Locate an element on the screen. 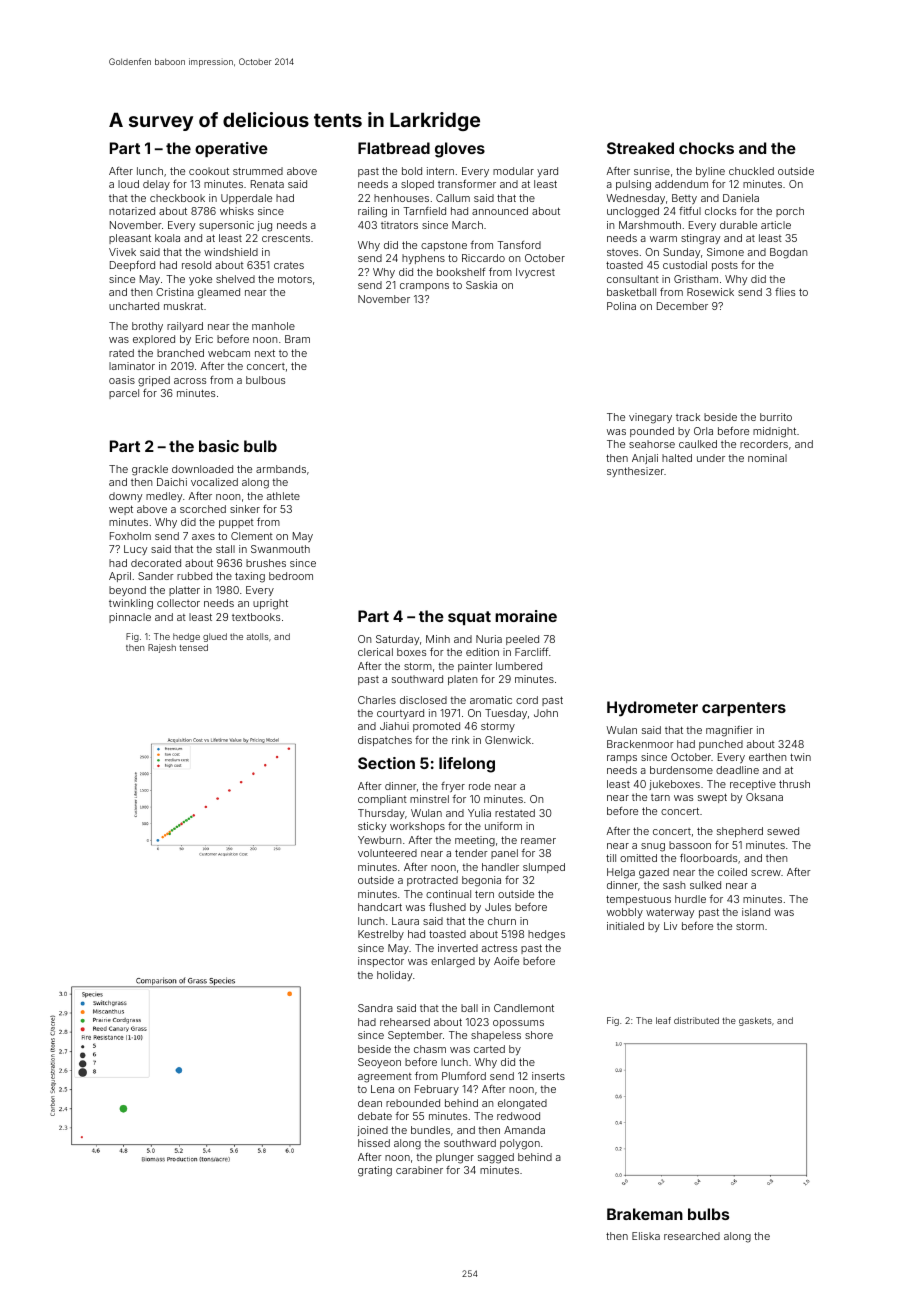 This screenshot has height=1308, width=924. Bram is located at coordinates (297, 339).
